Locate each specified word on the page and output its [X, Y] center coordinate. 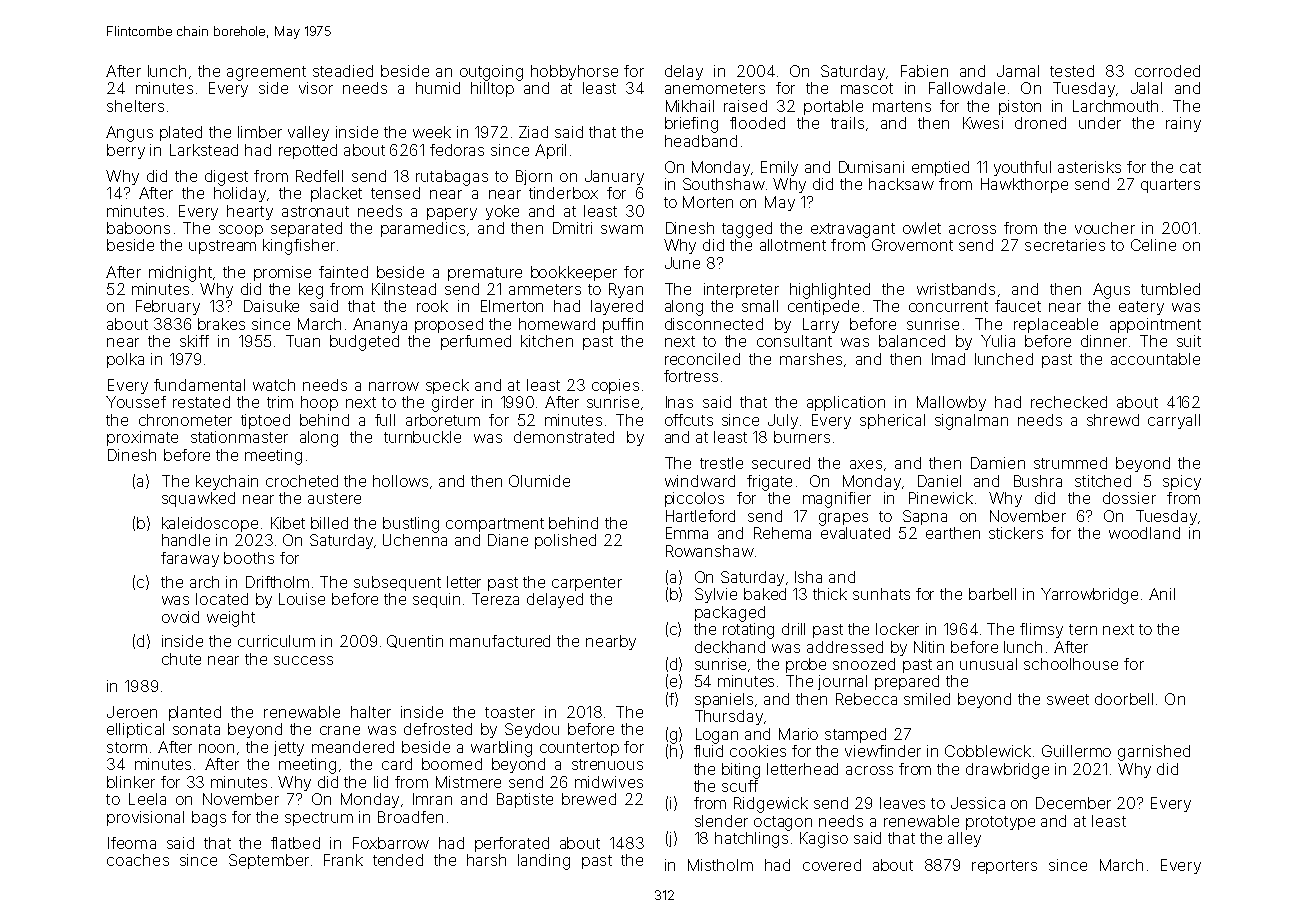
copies [615, 386]
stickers [1016, 533]
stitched [1103, 481]
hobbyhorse [574, 72]
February [168, 307]
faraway [190, 559]
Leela [147, 799]
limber [260, 132]
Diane [508, 540]
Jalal [1146, 88]
